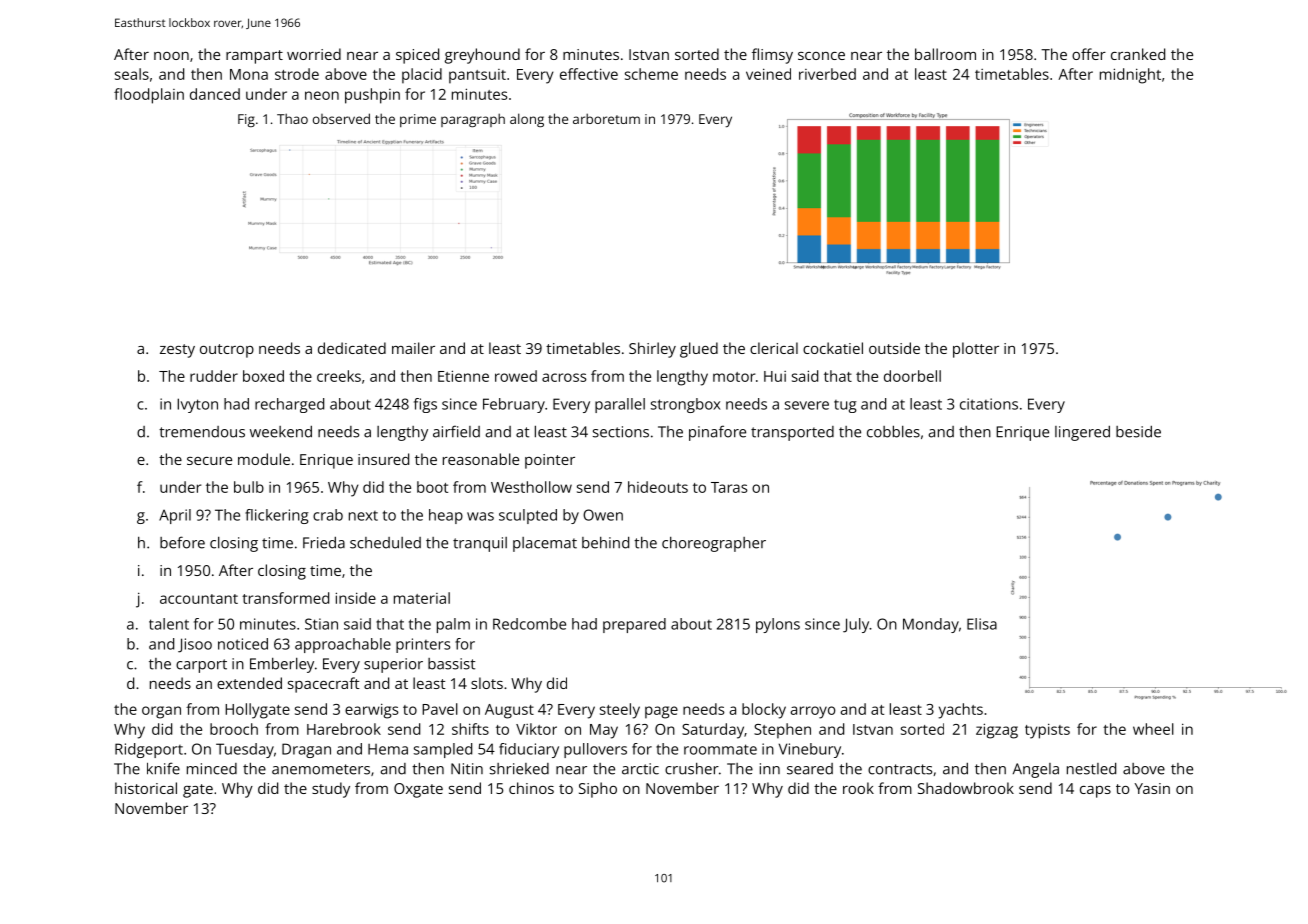  I want to click on zesty, so click(177, 351).
